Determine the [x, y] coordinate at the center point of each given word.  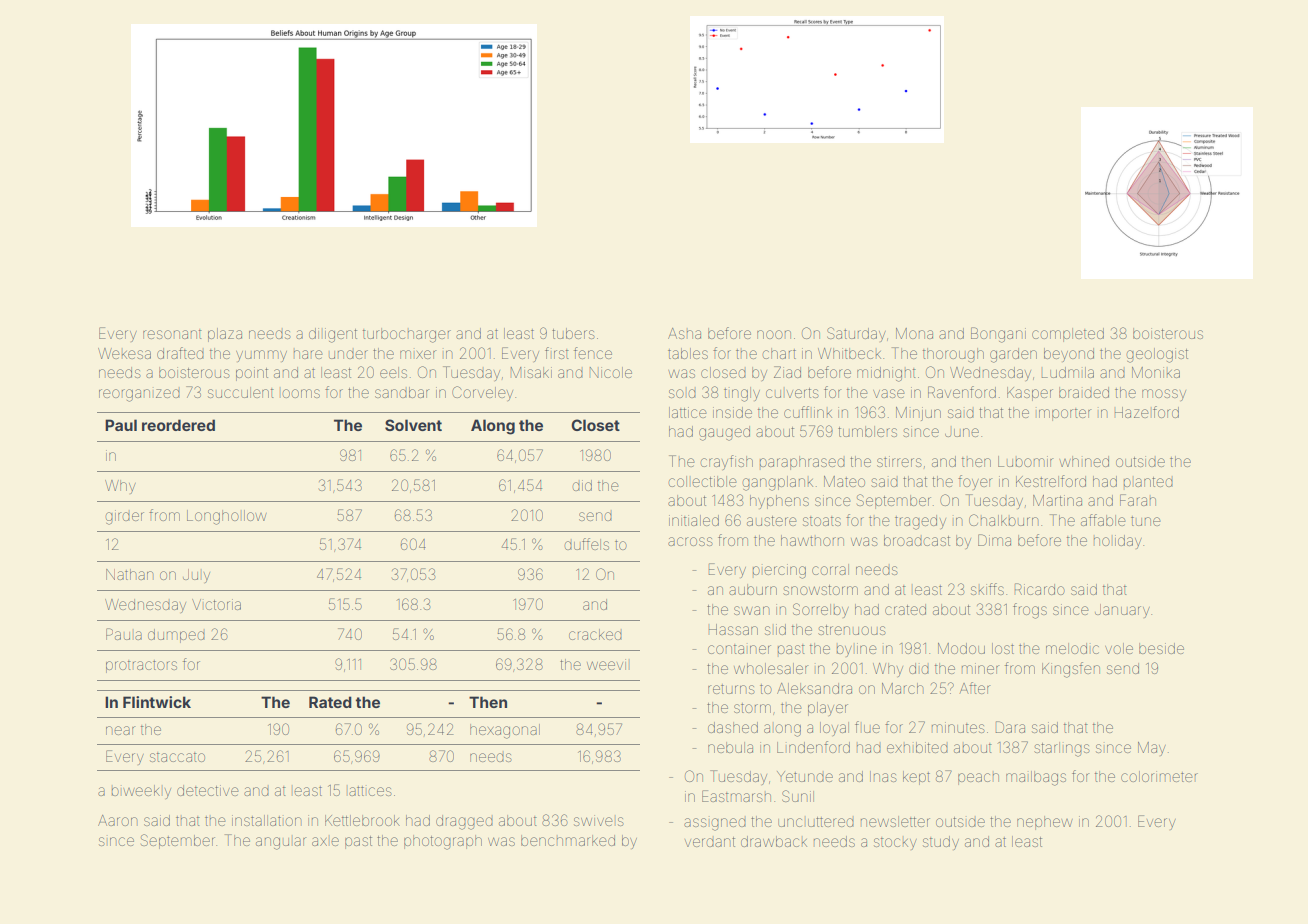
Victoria [216, 604]
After [975, 688]
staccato [177, 757]
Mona [914, 333]
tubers [573, 333]
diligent [333, 335]
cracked [595, 634]
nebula [730, 747]
